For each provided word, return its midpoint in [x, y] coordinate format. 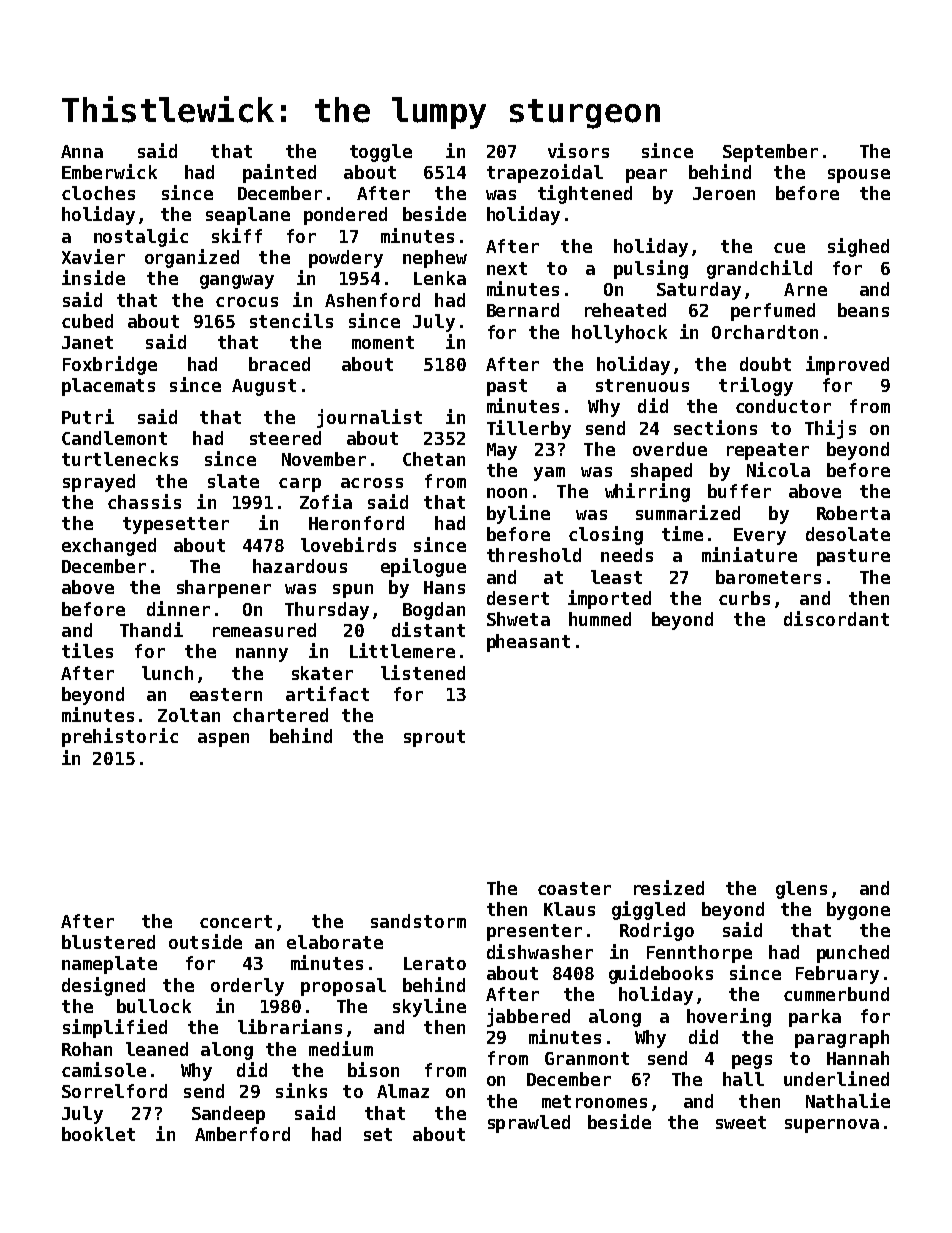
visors [578, 150]
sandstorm [418, 921]
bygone [858, 911]
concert [236, 921]
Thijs [830, 429]
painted [279, 173]
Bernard [523, 310]
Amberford [242, 1134]
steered [285, 438]
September [770, 153]
